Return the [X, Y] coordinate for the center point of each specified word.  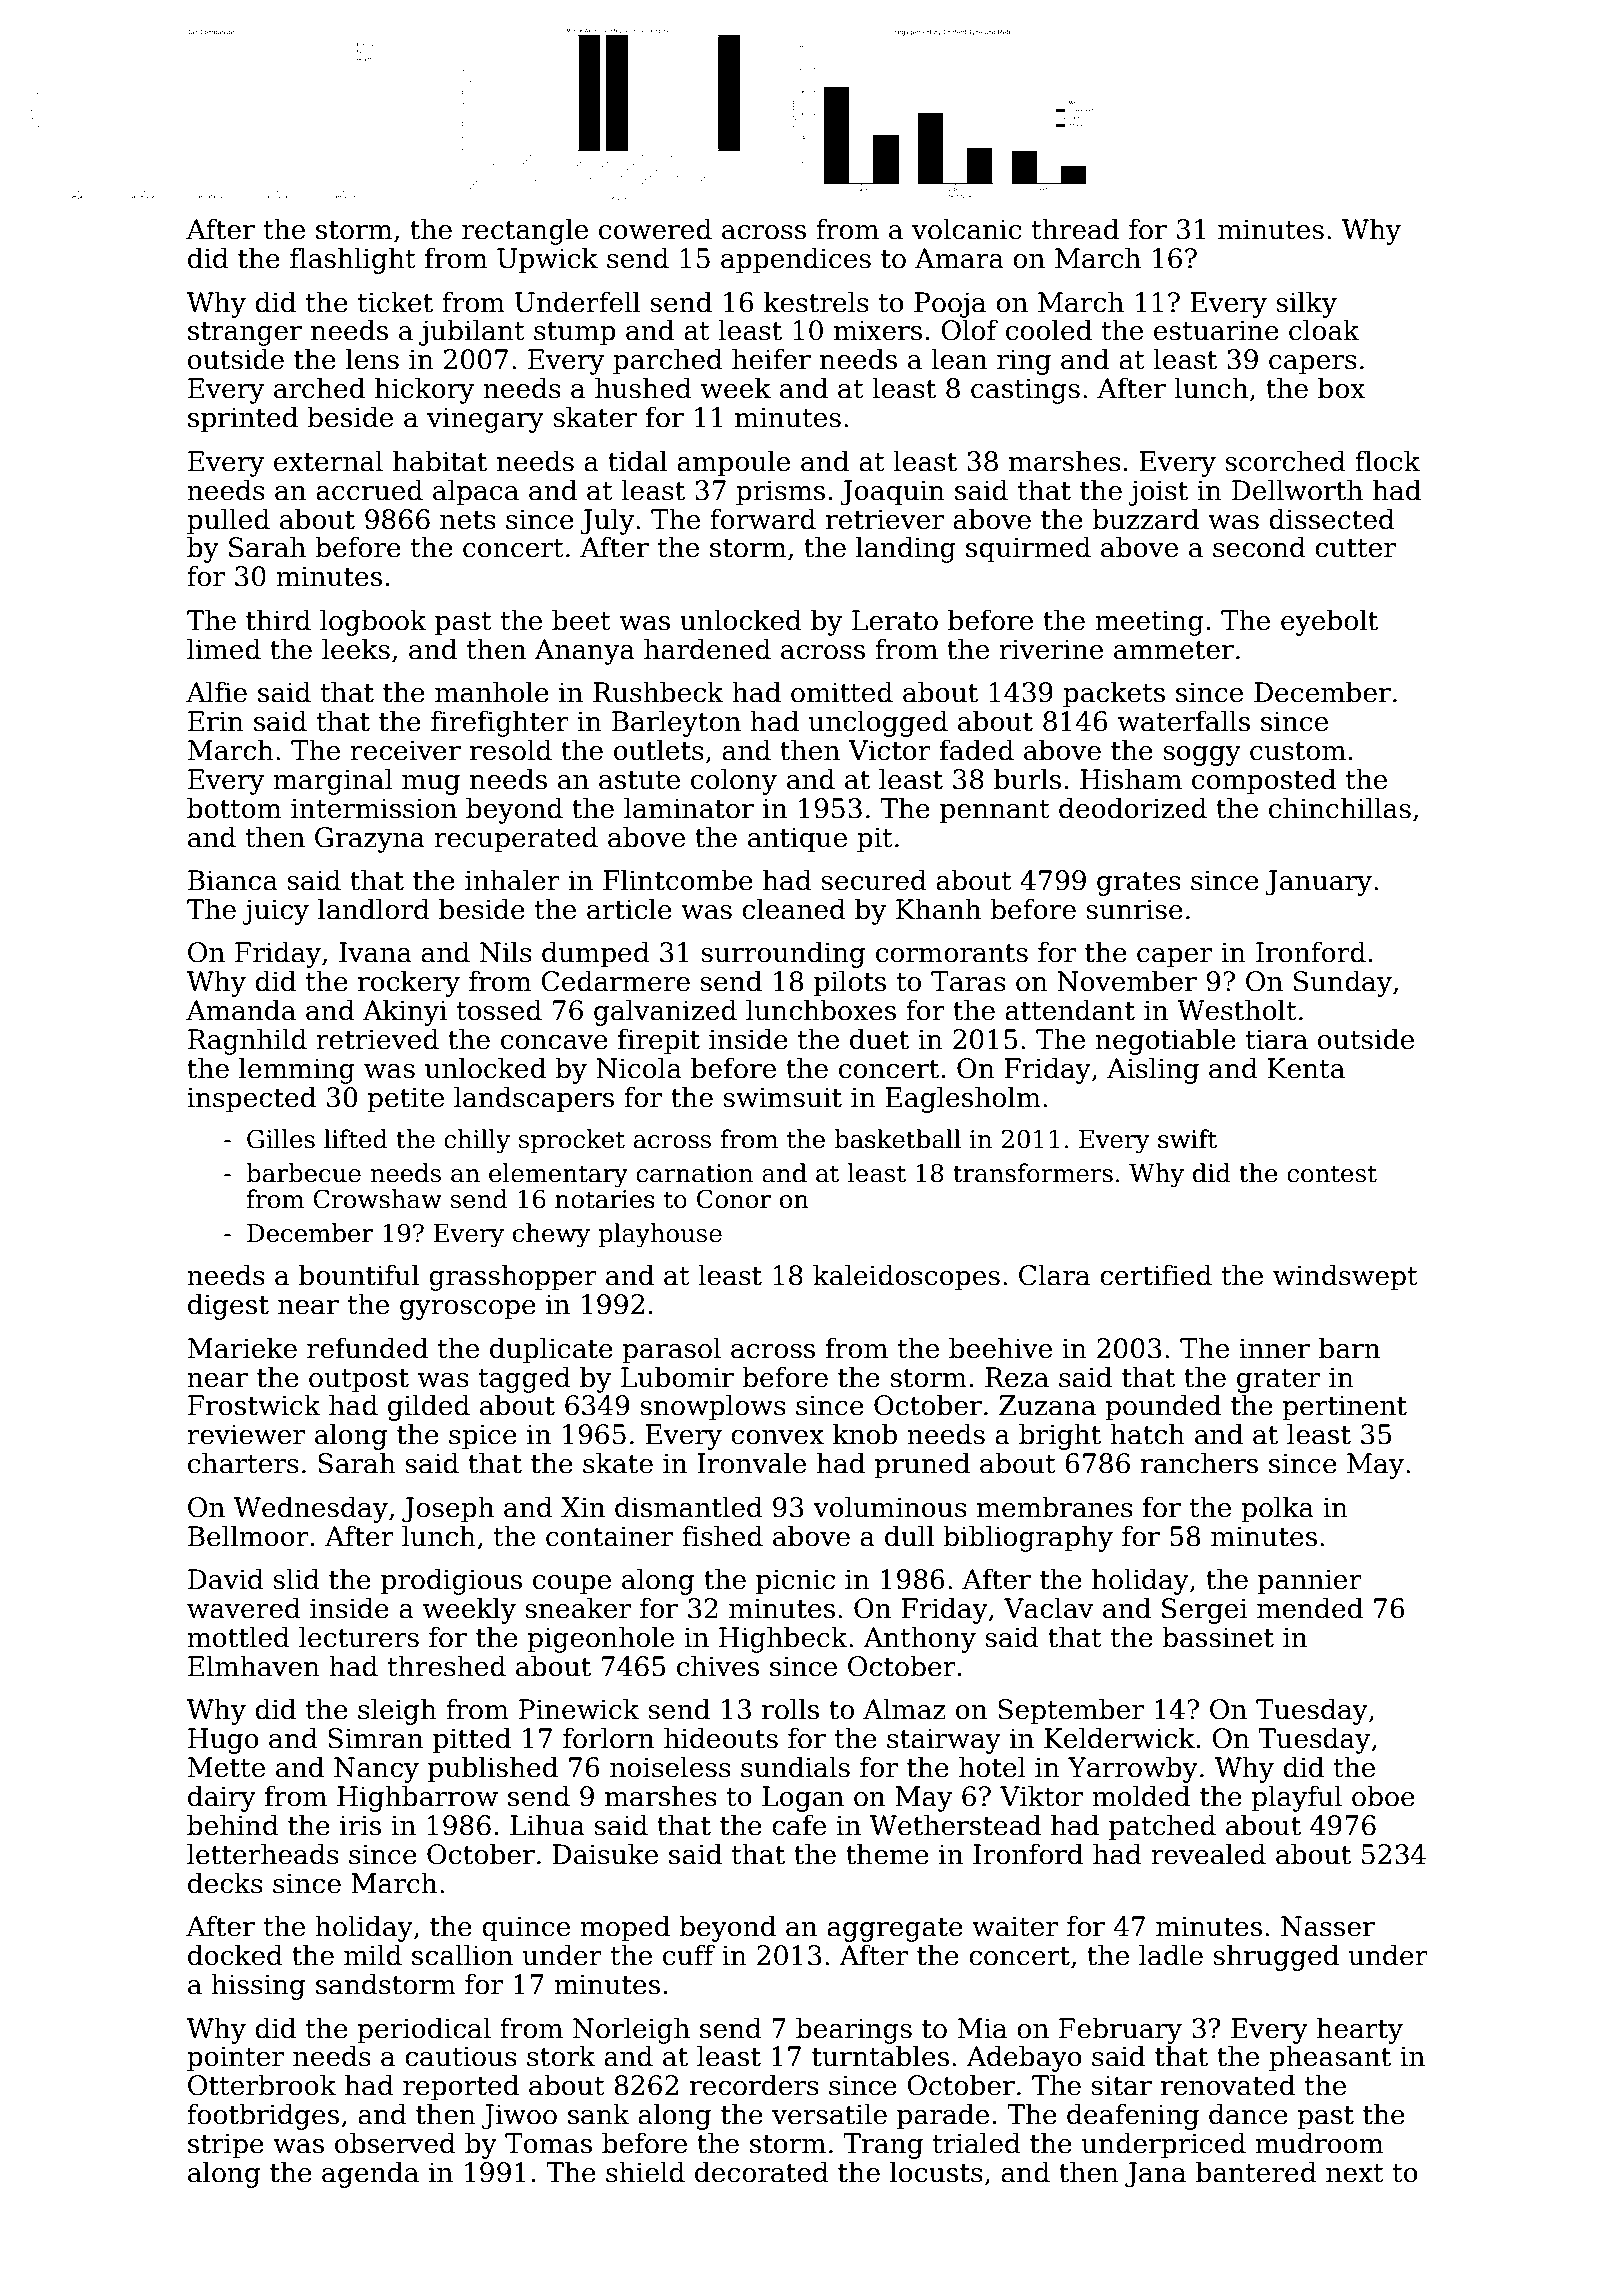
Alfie [216, 692]
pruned [922, 1465]
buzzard [1145, 519]
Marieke [242, 1348]
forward [763, 519]
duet [879, 1039]
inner [1274, 1348]
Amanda [241, 1010]
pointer [235, 2059]
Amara [959, 258]
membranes [1055, 1507]
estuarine [1216, 330]
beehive [1000, 1348]
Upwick [547, 260]
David [226, 1579]
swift [1187, 1139]
